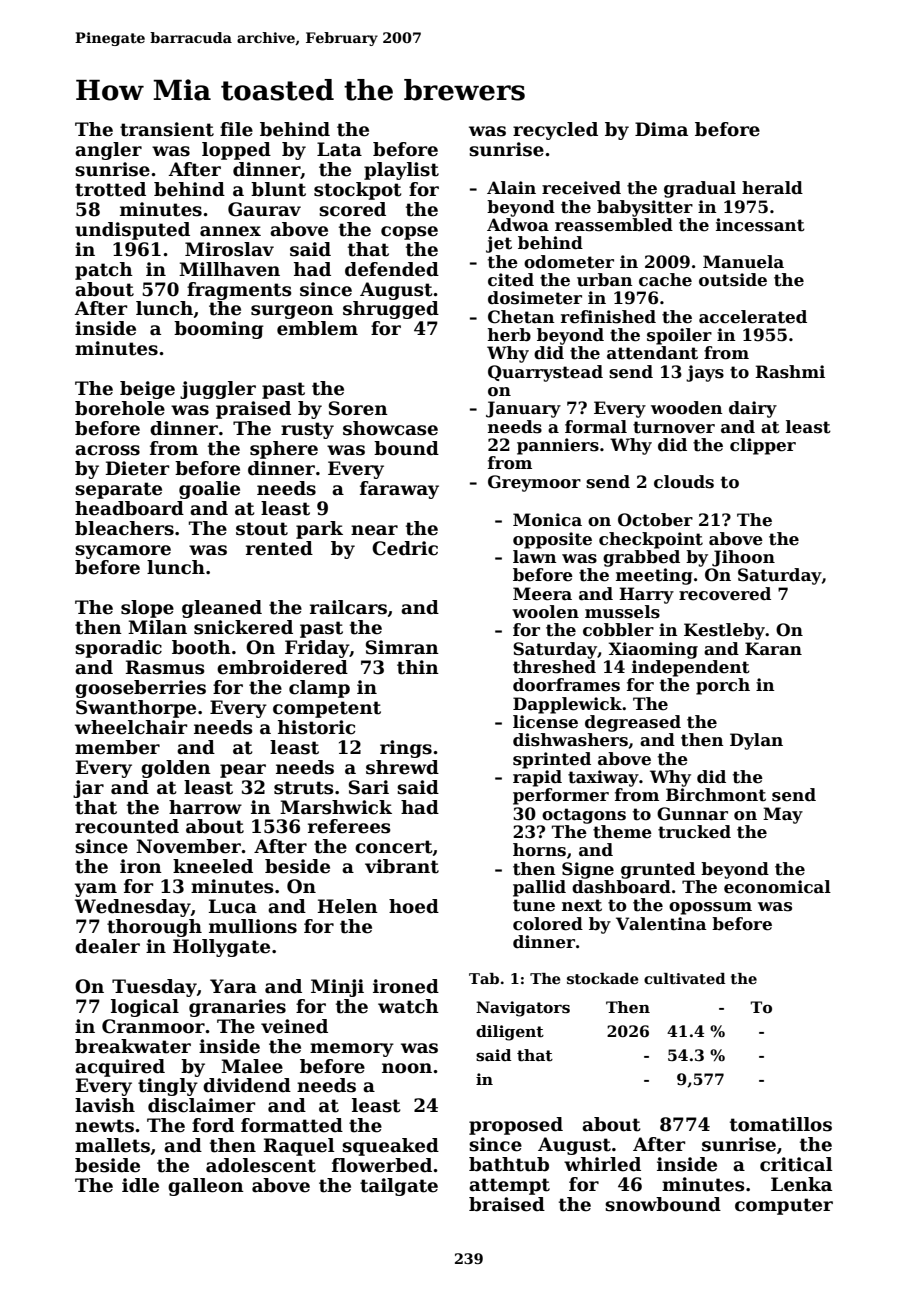  I want to click on Simran, so click(402, 647).
